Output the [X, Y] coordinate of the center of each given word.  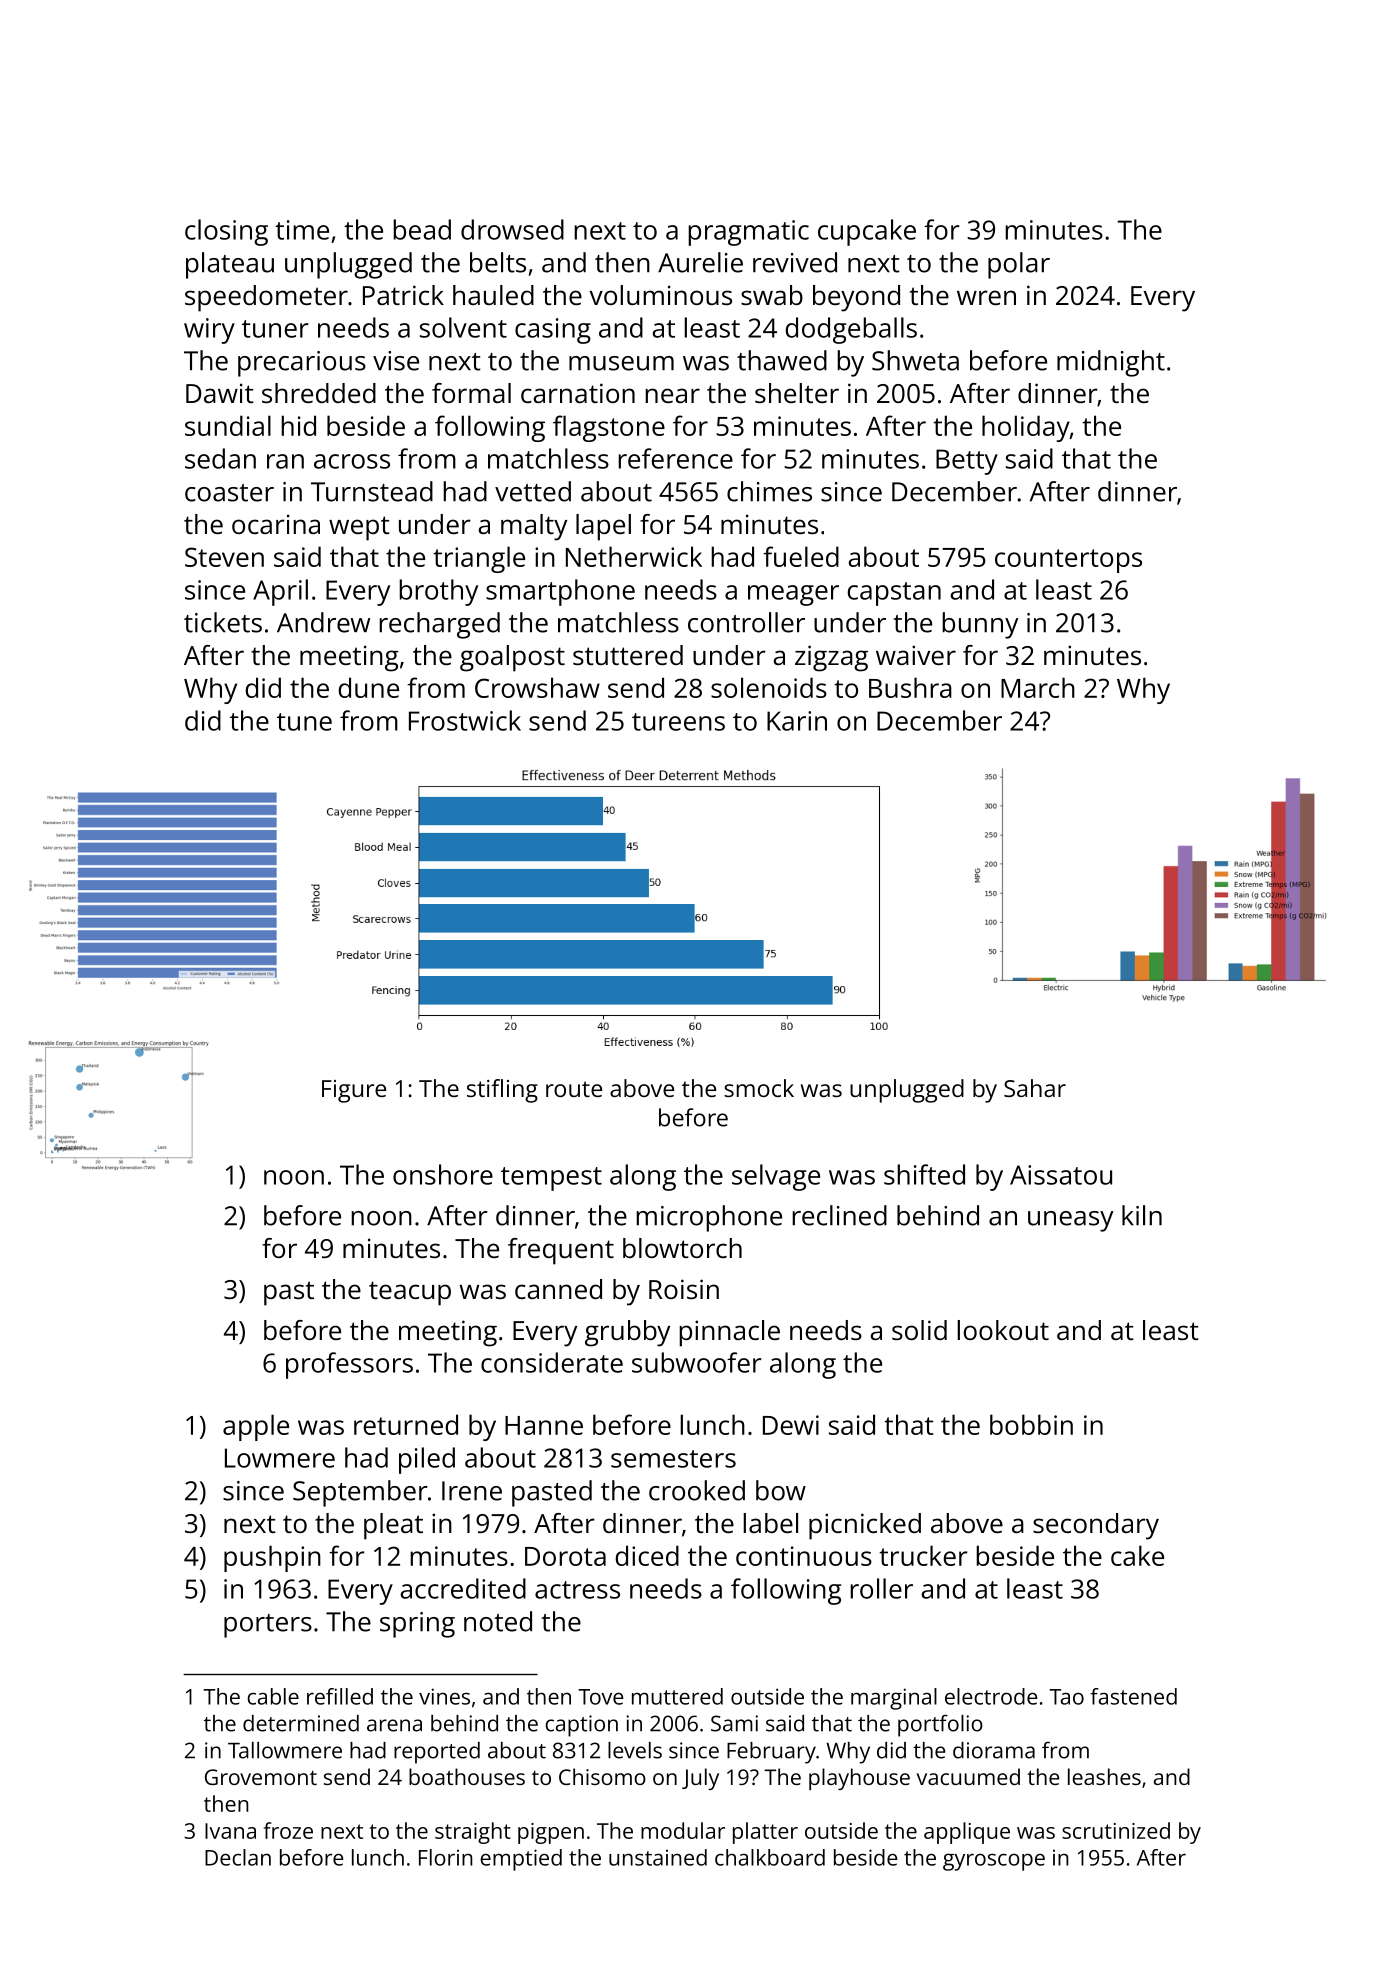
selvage [776, 1177]
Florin [446, 1857]
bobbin [1031, 1424]
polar [1019, 265]
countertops [1068, 561]
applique [967, 1833]
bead [422, 229]
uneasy [1071, 1221]
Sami [734, 1723]
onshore [443, 1174]
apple [256, 1427]
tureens [678, 722]
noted [498, 1621]
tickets [223, 622]
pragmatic [748, 233]
